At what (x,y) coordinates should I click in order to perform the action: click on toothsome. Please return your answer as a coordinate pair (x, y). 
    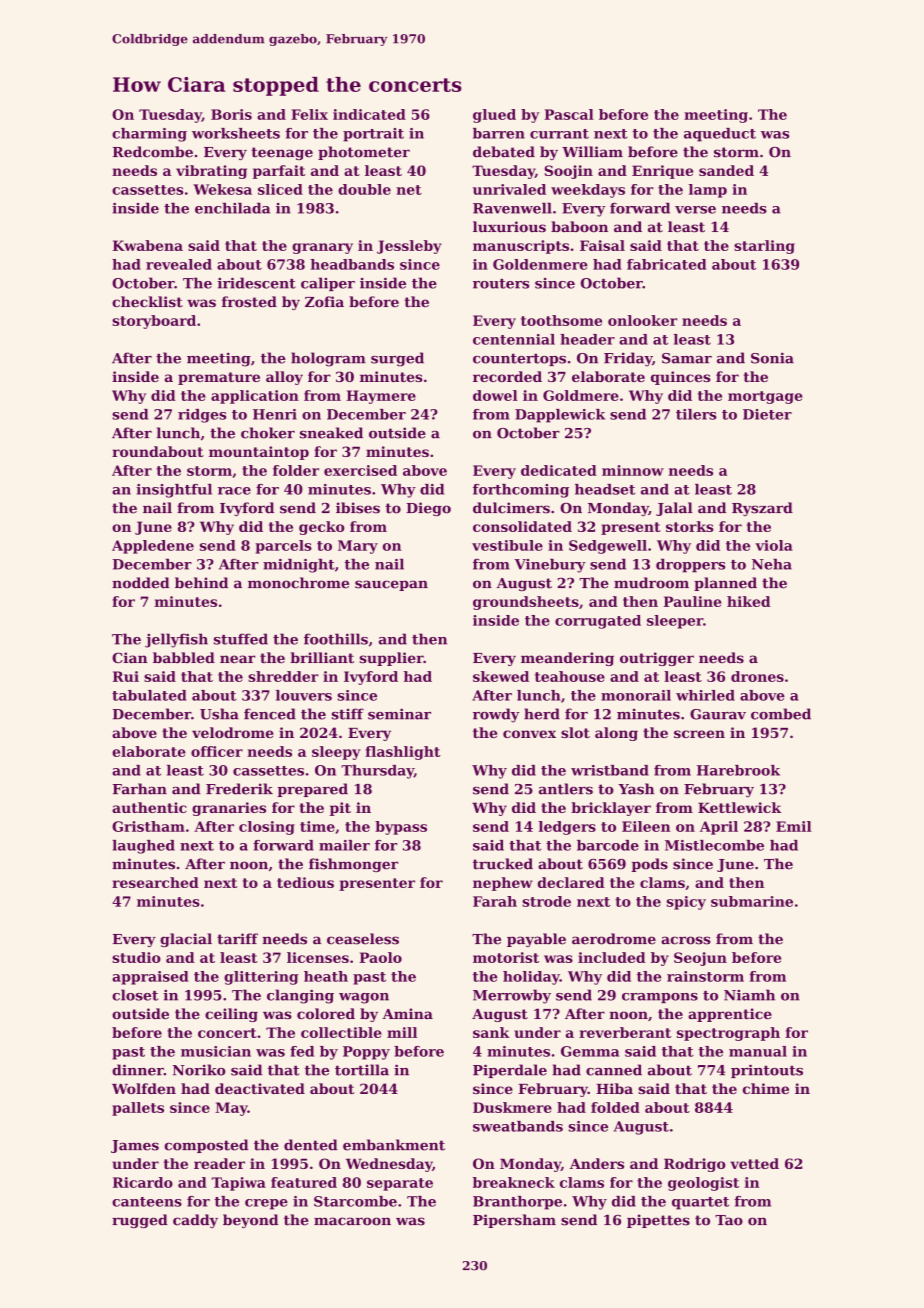
    Looking at the image, I should click on (561, 320).
